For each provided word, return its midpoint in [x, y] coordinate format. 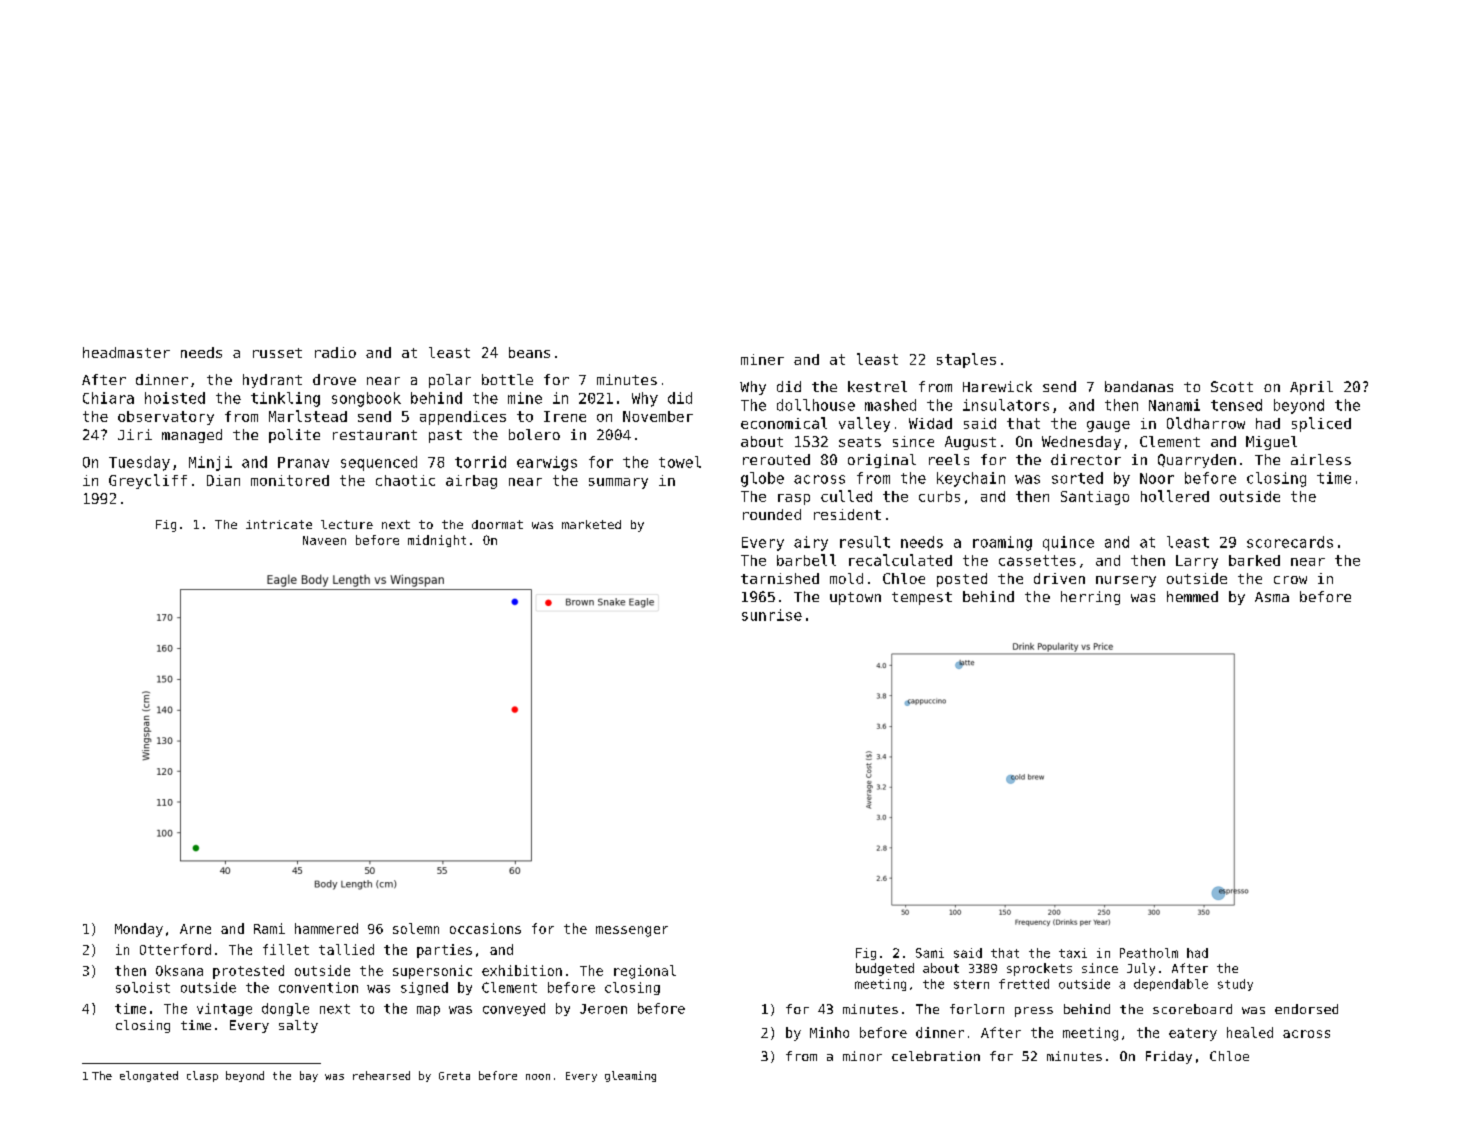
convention [318, 987]
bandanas [1139, 386]
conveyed [514, 1009]
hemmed [1192, 596]
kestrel [877, 386]
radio [335, 352]
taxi [1073, 953]
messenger [632, 931]
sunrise [772, 615]
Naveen [324, 540]
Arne [195, 929]
